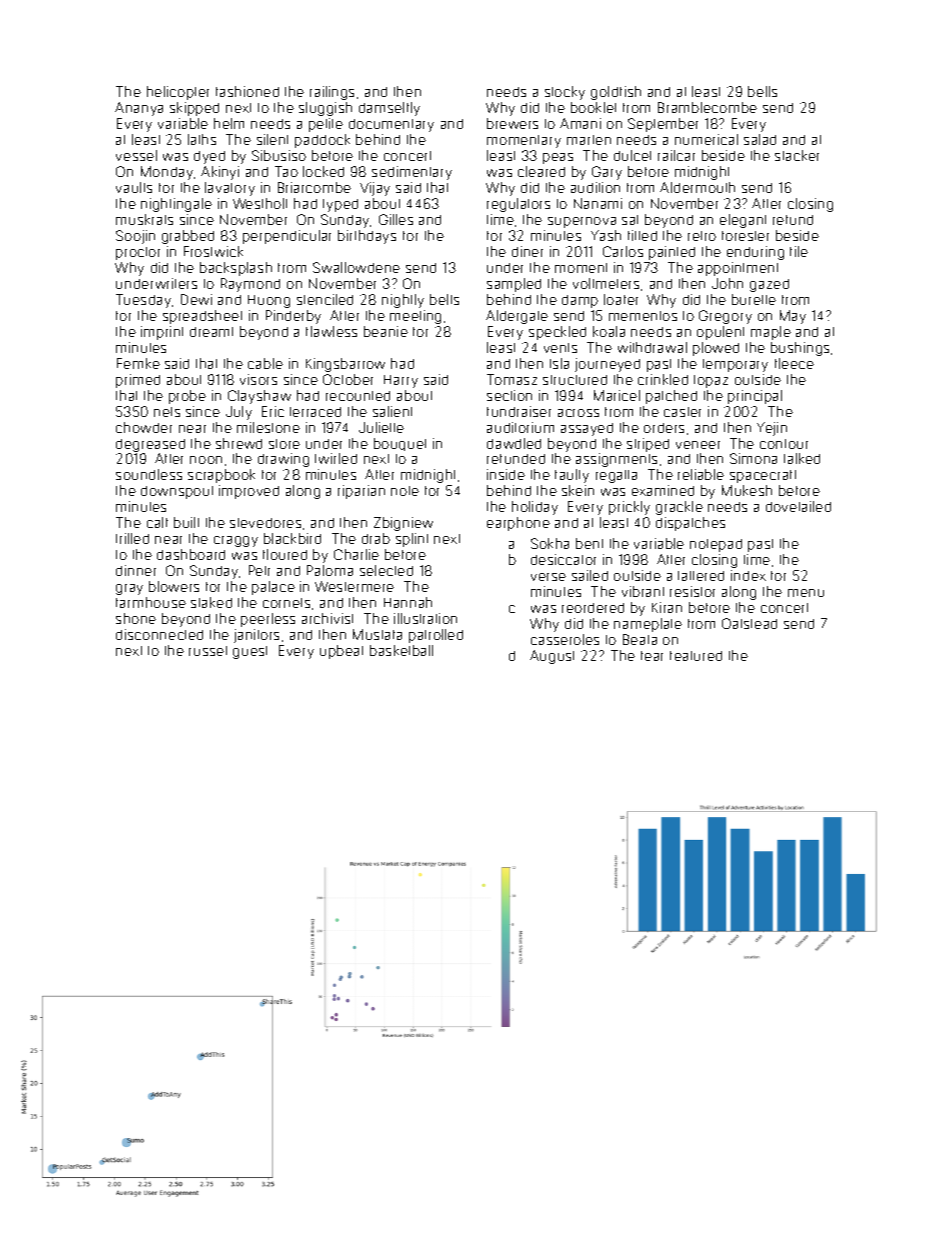  What do you see at coordinates (696, 656) in the image?
I see `featured` at bounding box center [696, 656].
